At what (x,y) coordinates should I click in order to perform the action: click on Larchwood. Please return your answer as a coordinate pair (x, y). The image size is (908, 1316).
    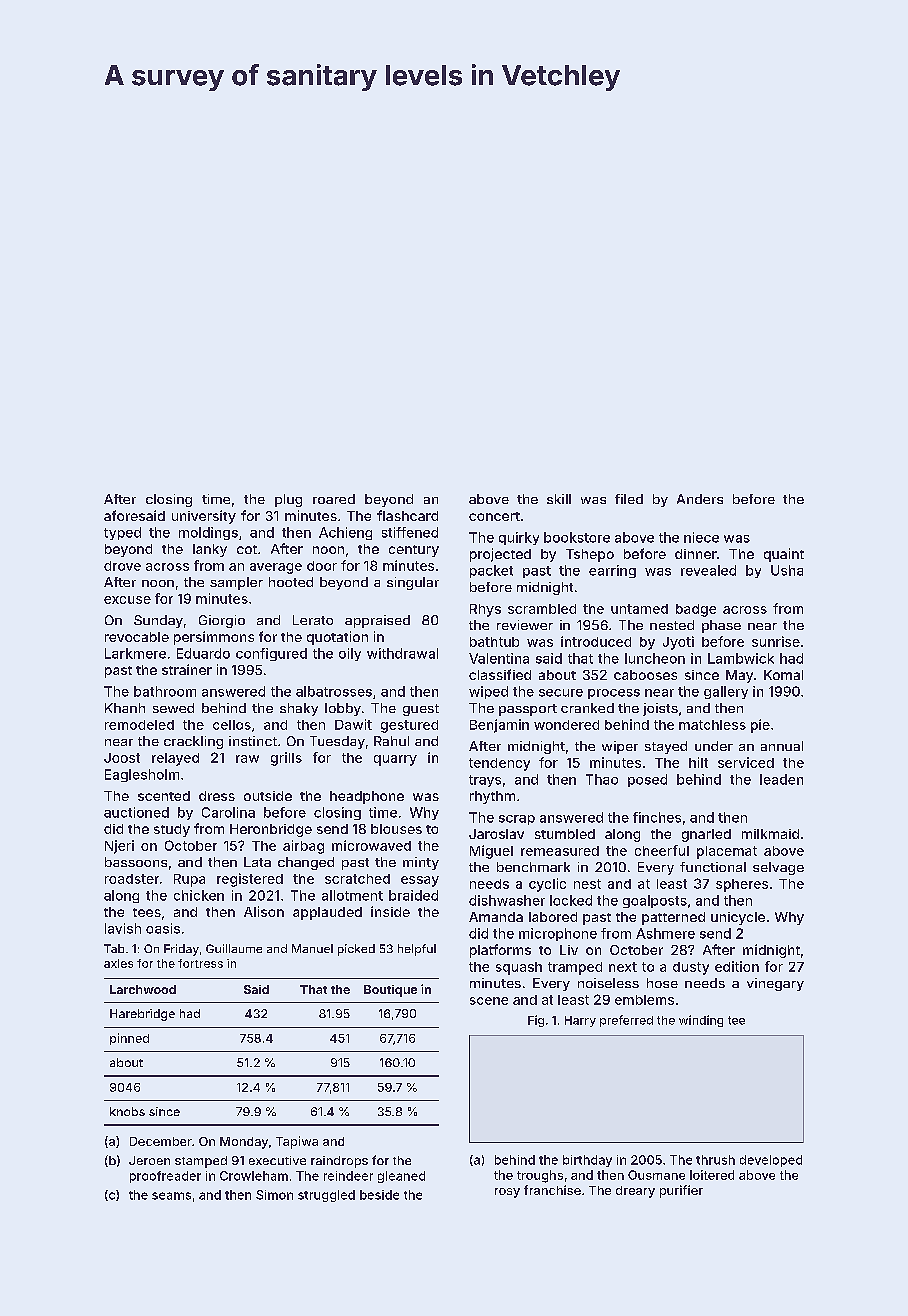
    Looking at the image, I should click on (143, 989).
